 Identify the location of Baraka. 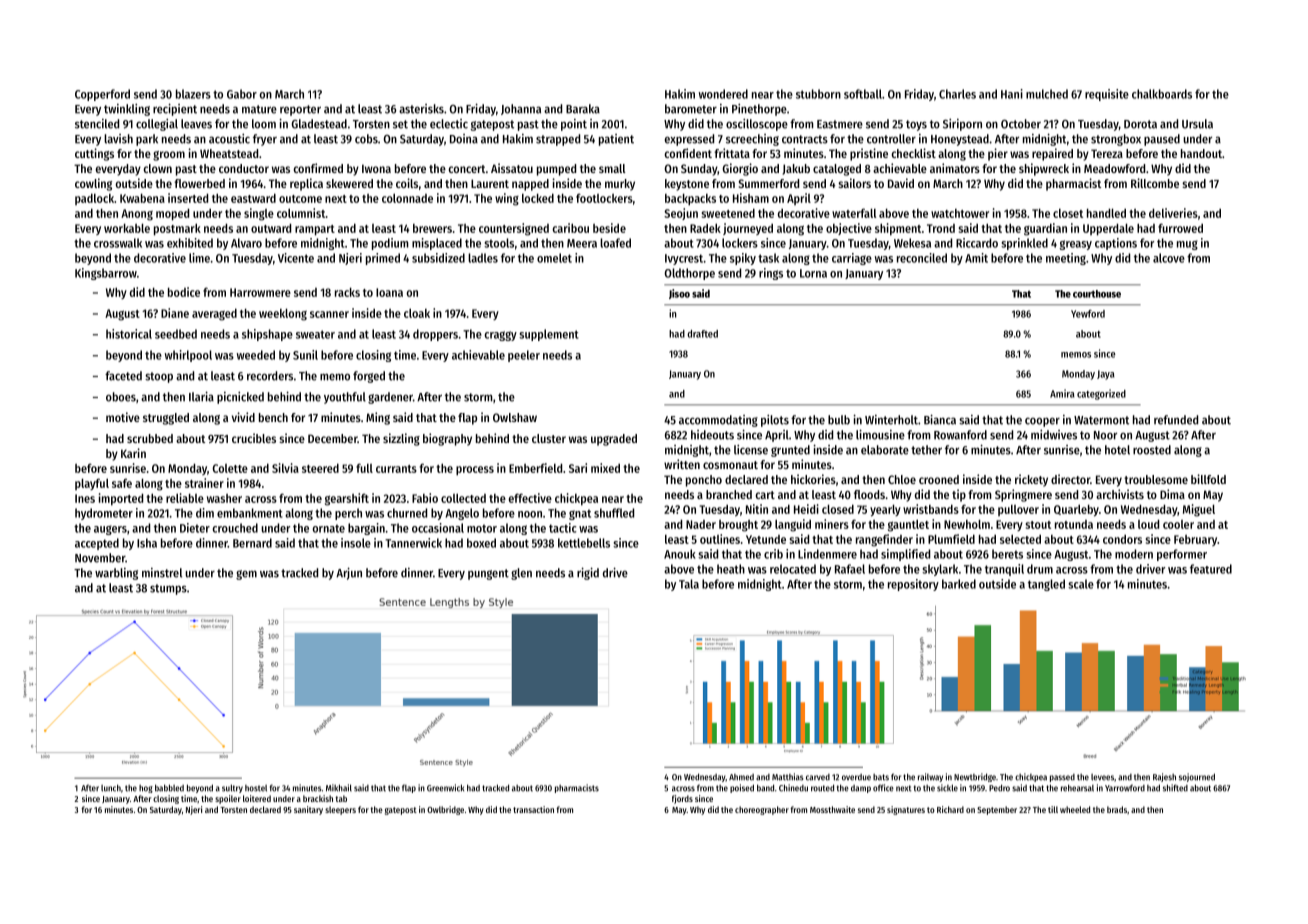
(583, 109).
